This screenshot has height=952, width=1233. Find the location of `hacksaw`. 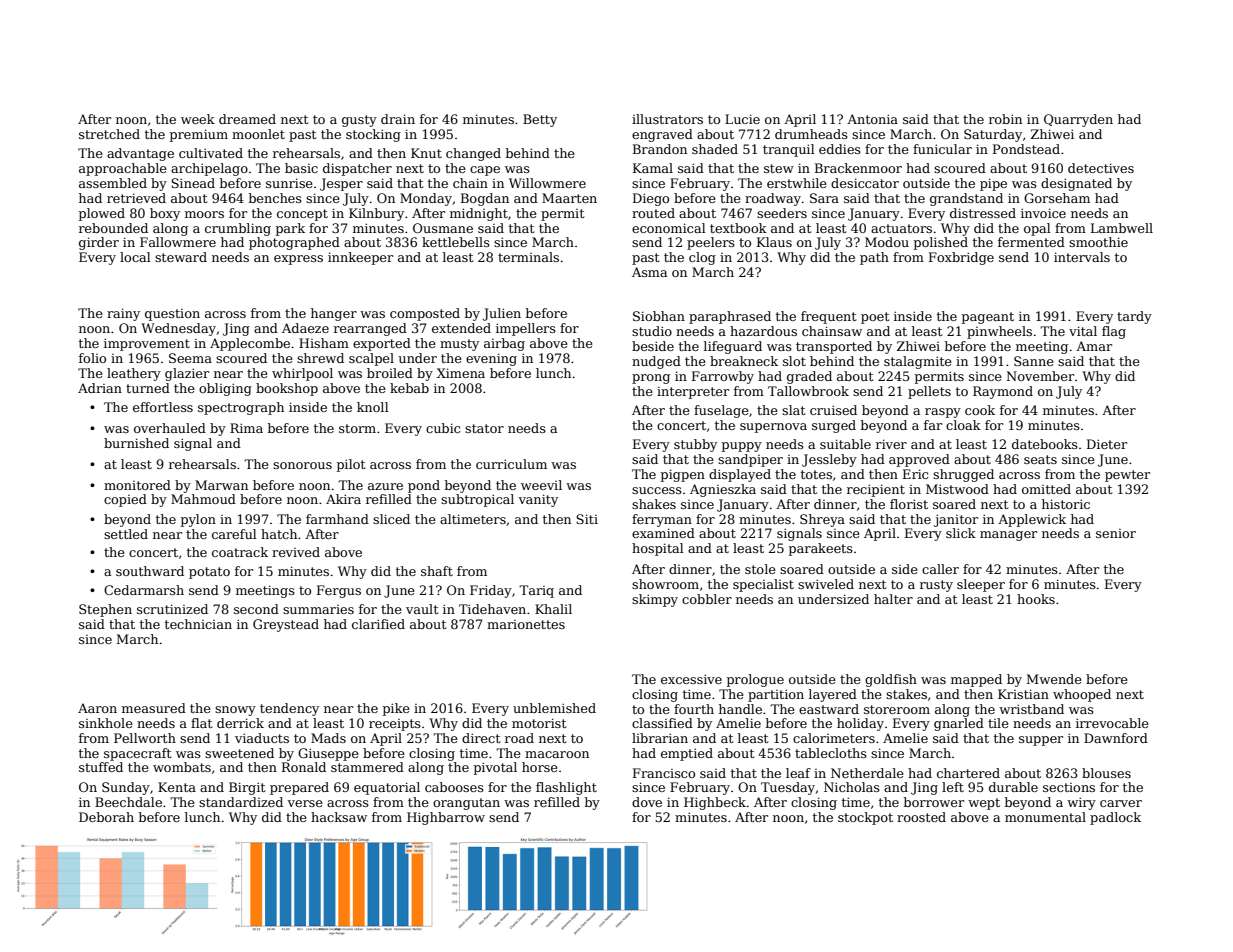

hacksaw is located at coordinates (339, 817).
